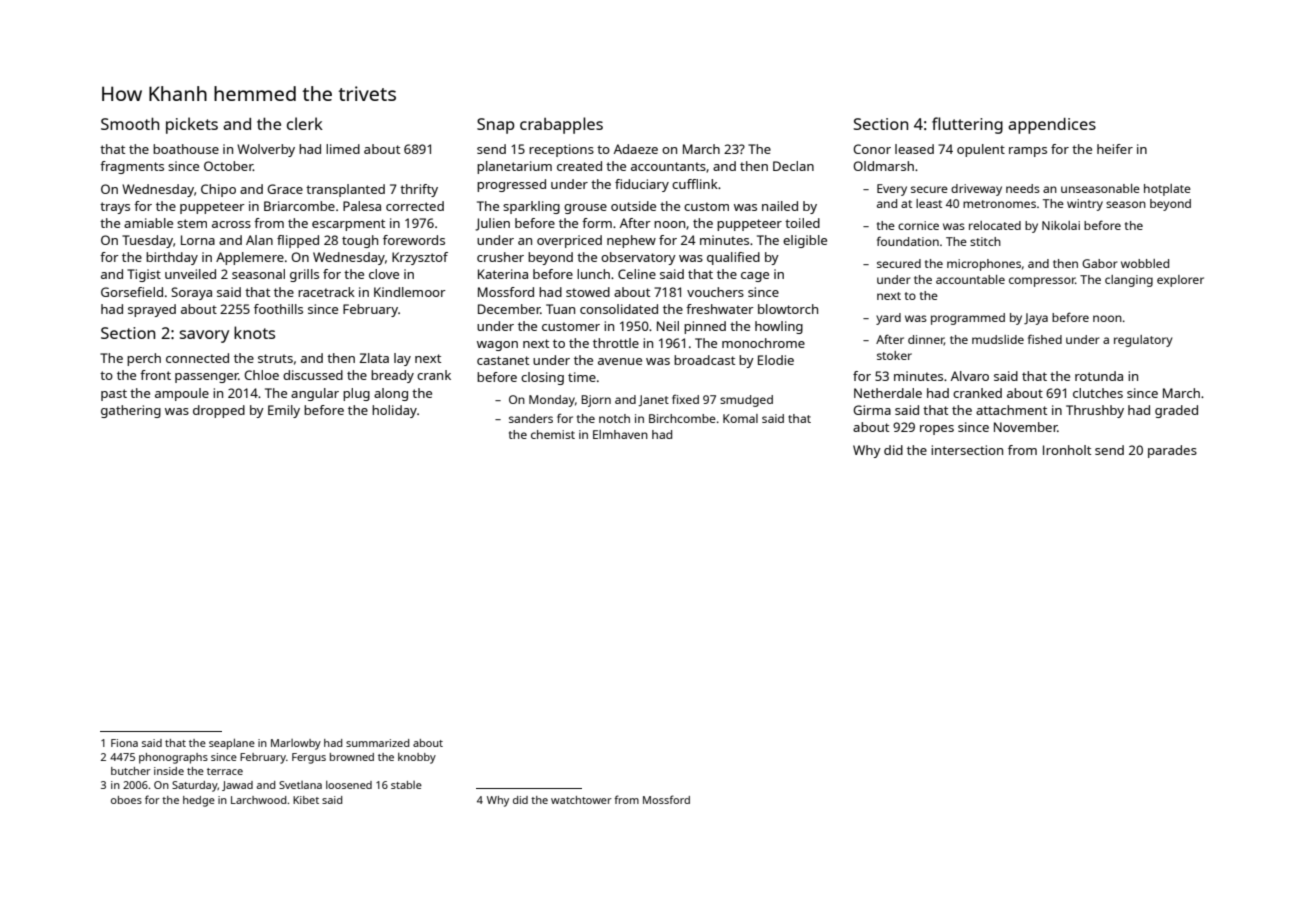 The height and width of the document is (924, 1308). Describe the element at coordinates (1067, 450) in the document. I see `Ironholt` at that location.
